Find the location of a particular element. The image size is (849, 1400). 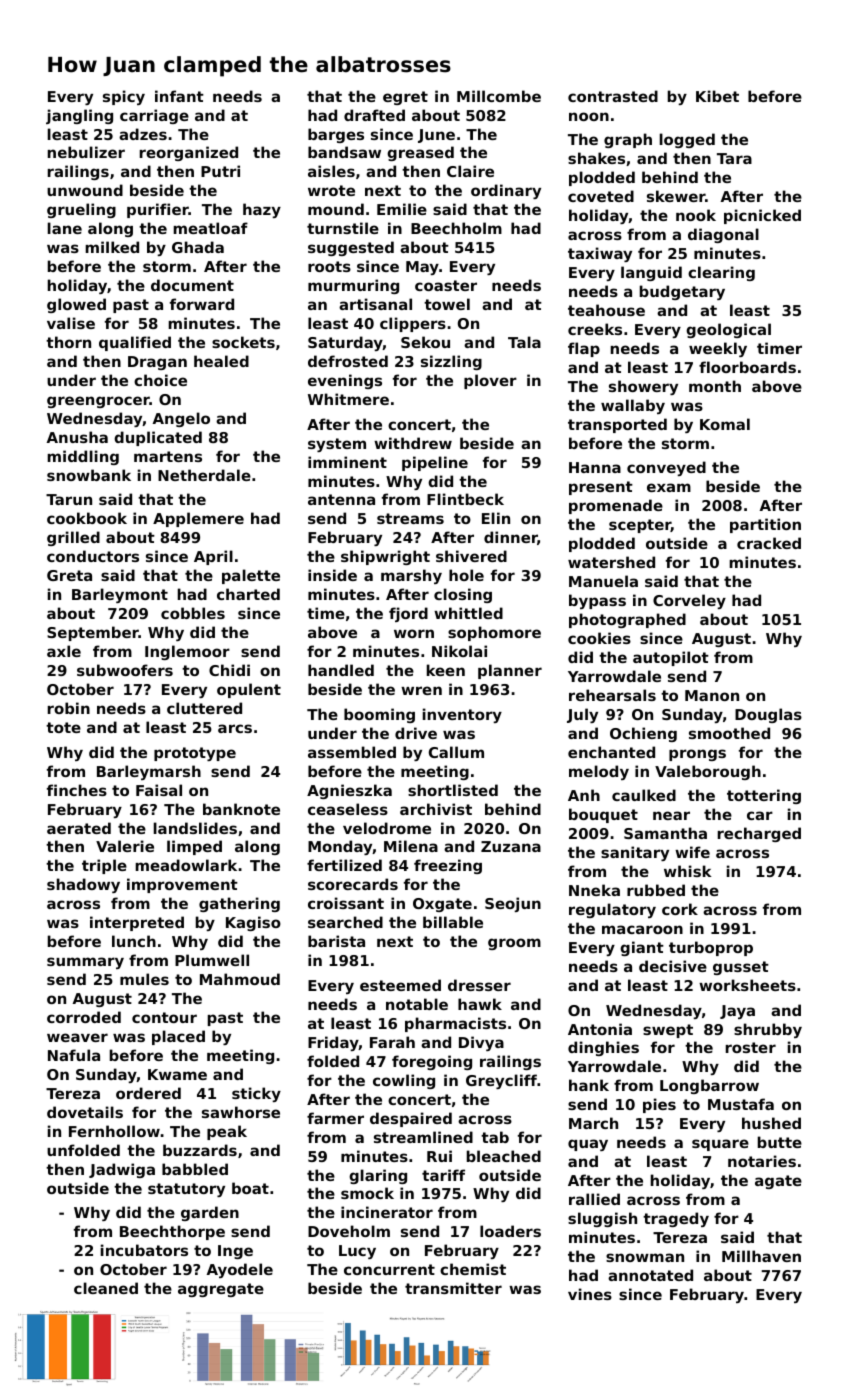

vines is located at coordinates (590, 1294).
